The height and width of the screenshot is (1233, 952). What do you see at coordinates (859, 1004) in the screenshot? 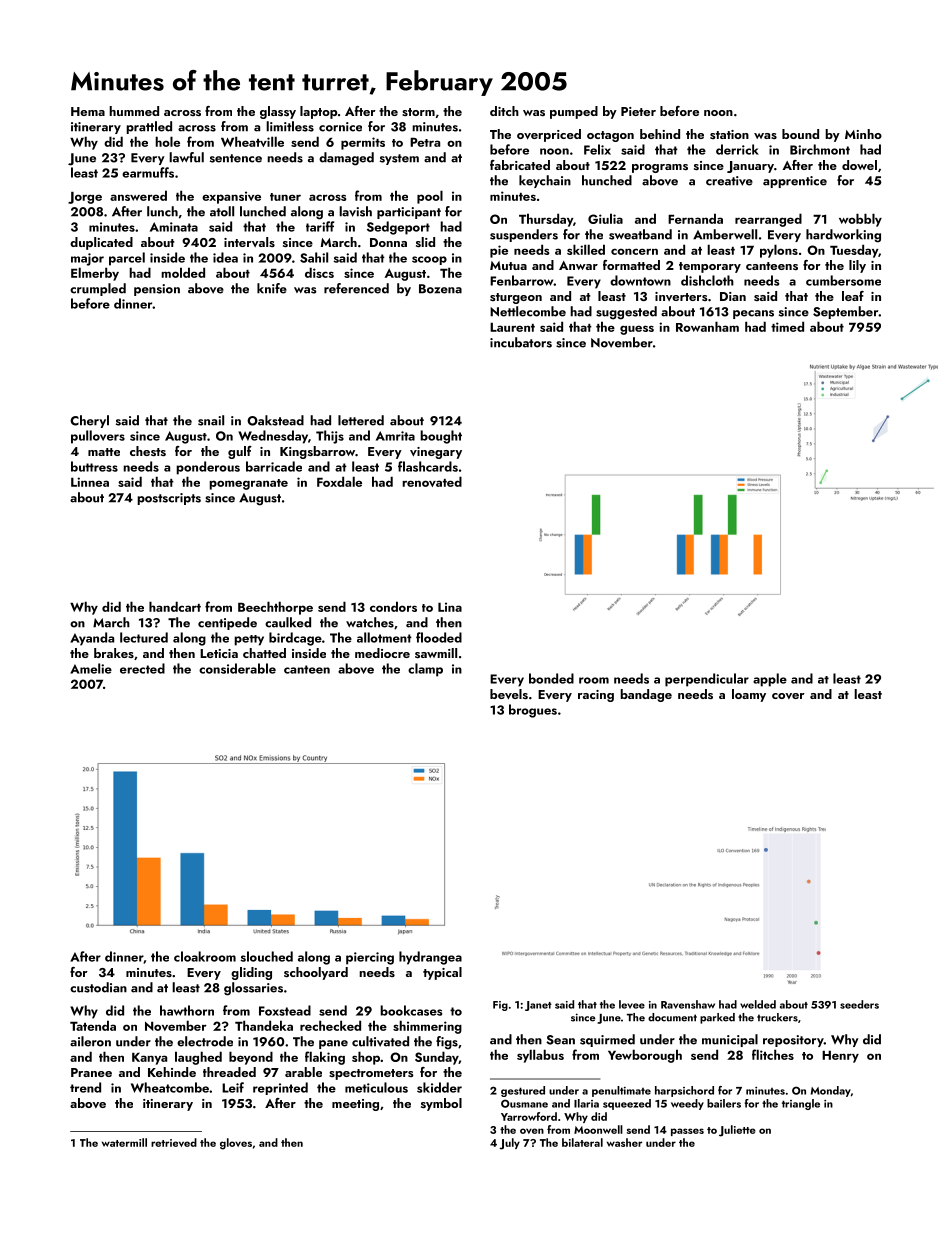
I see `seeders` at bounding box center [859, 1004].
